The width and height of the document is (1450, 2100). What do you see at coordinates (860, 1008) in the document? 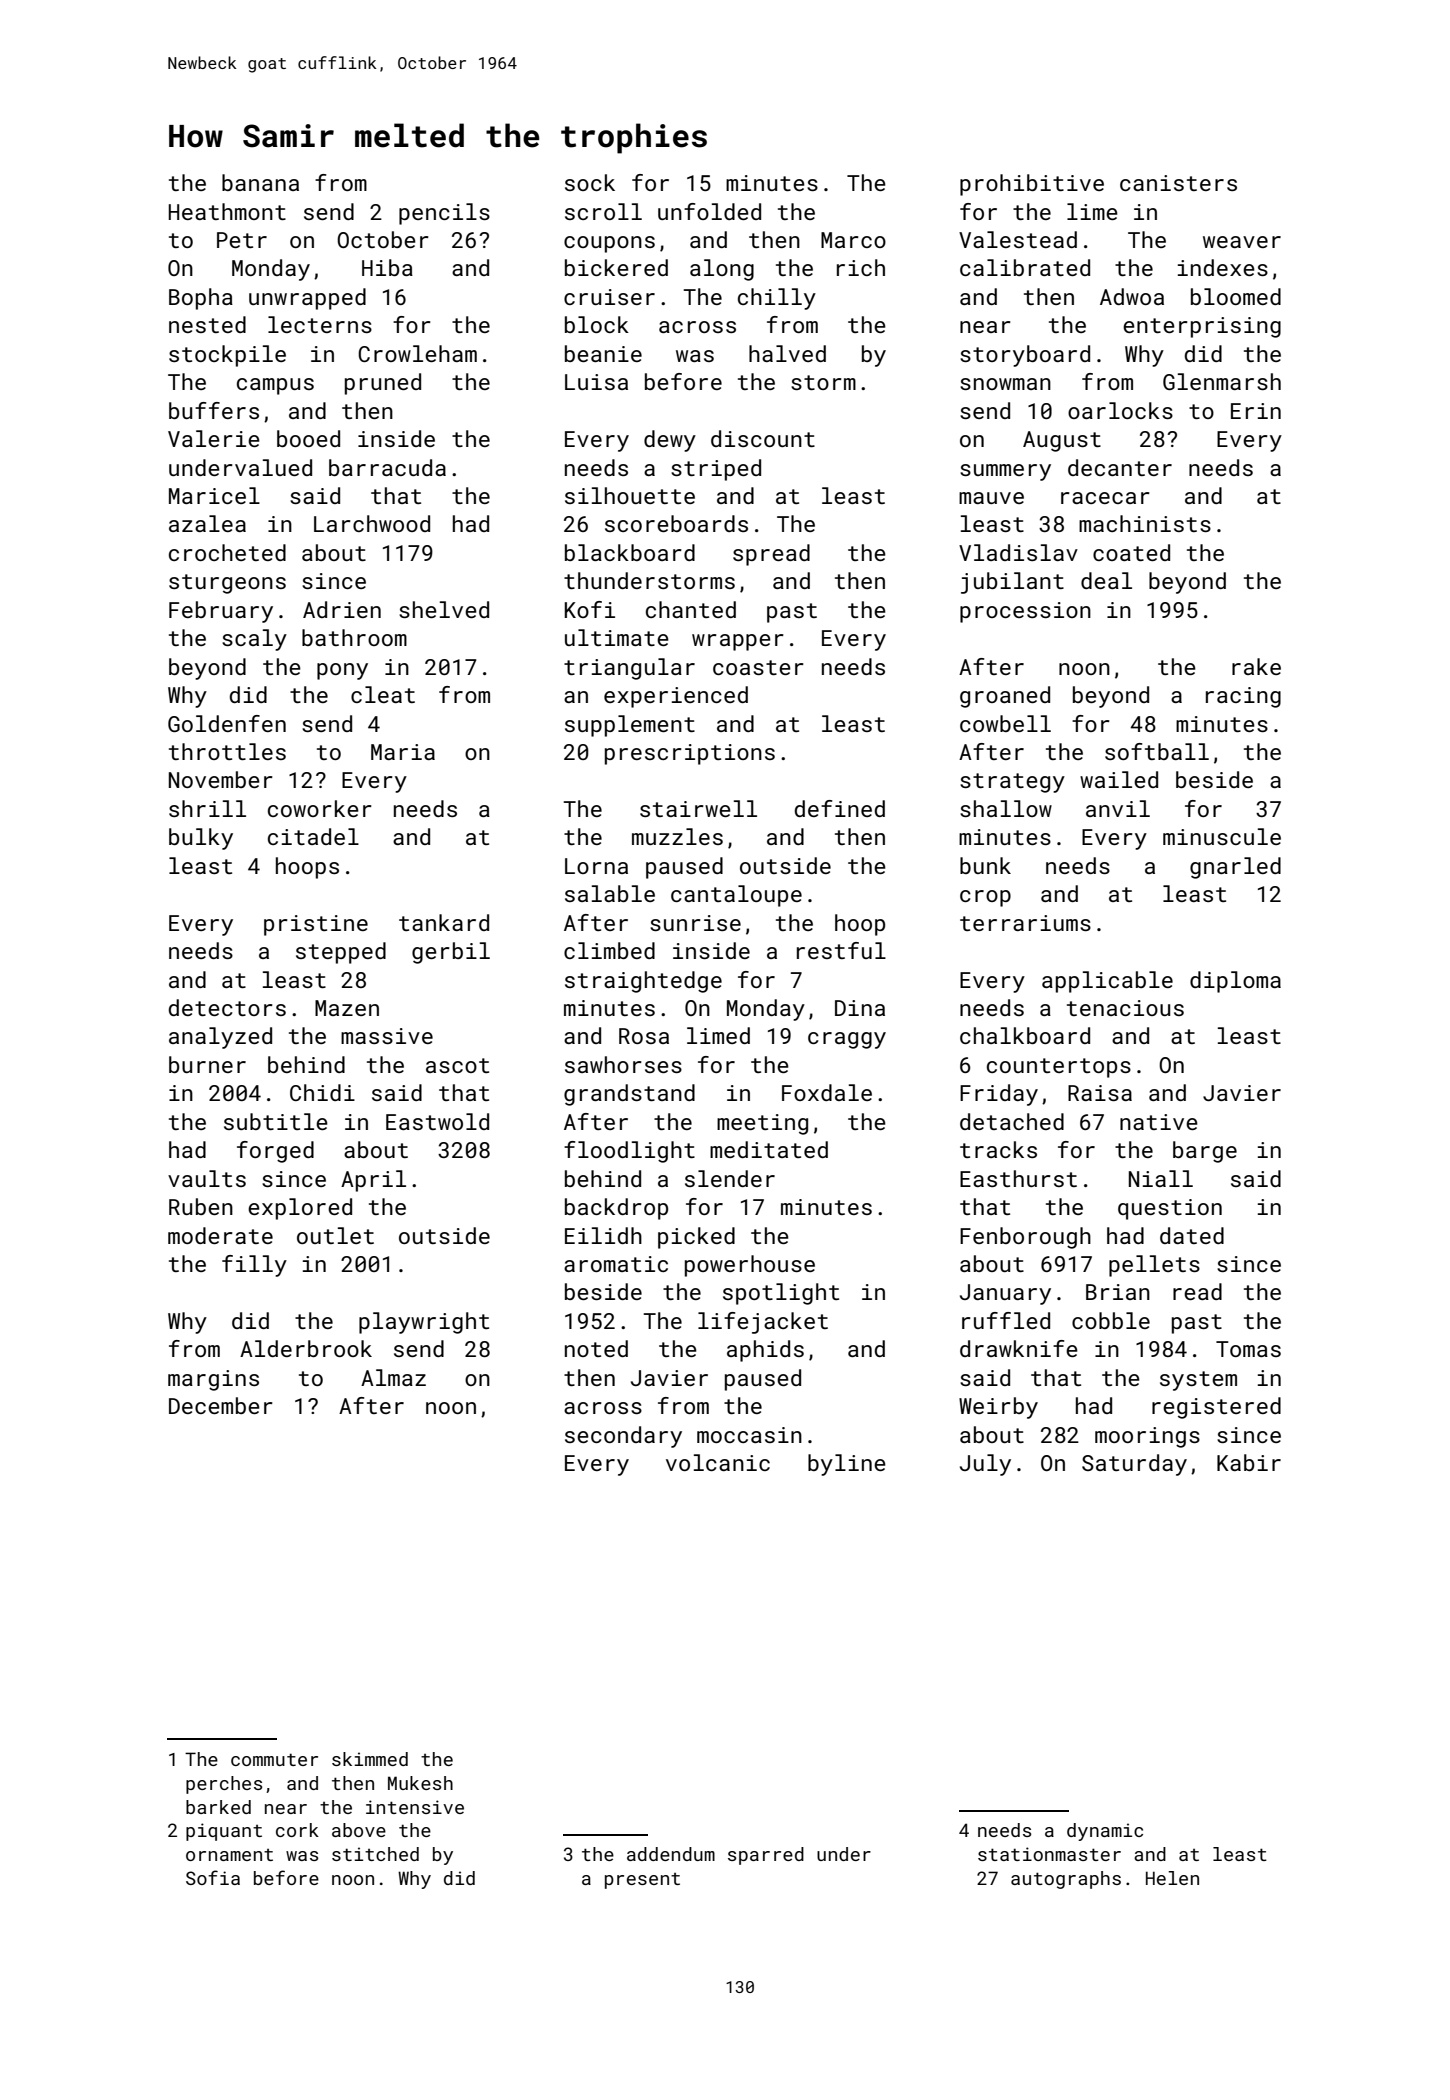
I see `Dina` at bounding box center [860, 1008].
